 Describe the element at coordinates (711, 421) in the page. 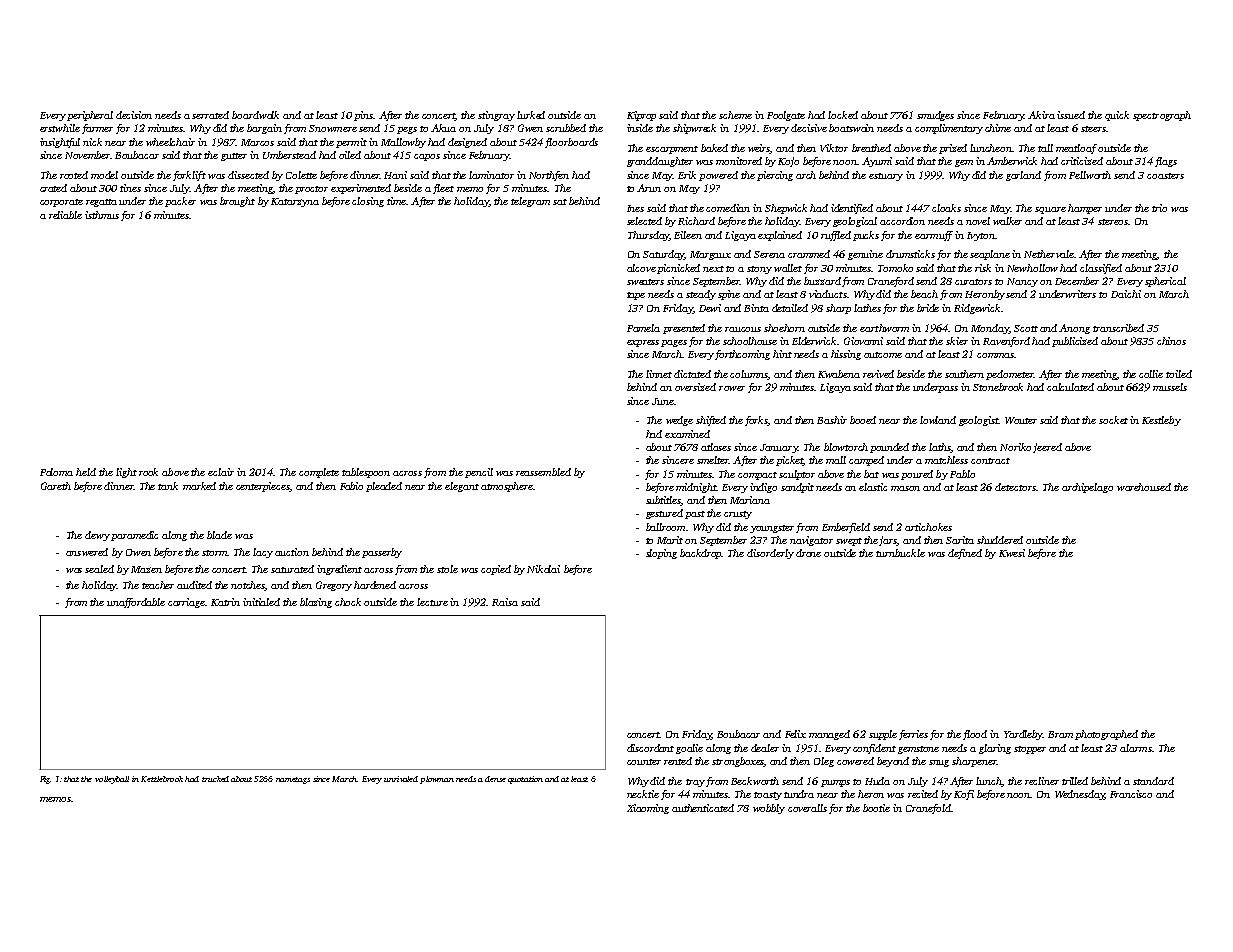

I see `shifted` at that location.
